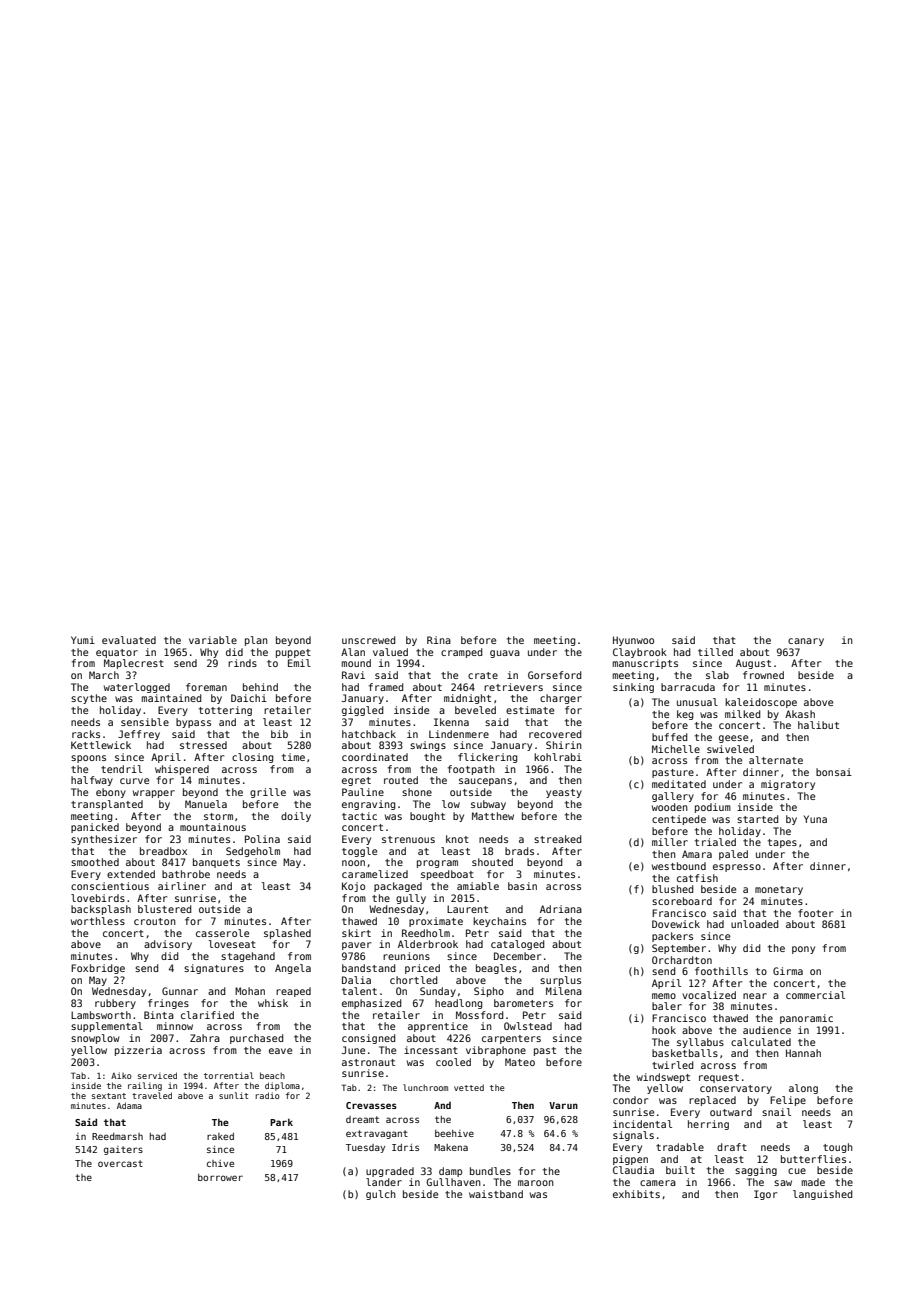  Describe the element at coordinates (206, 687) in the image. I see `foreman` at that location.
